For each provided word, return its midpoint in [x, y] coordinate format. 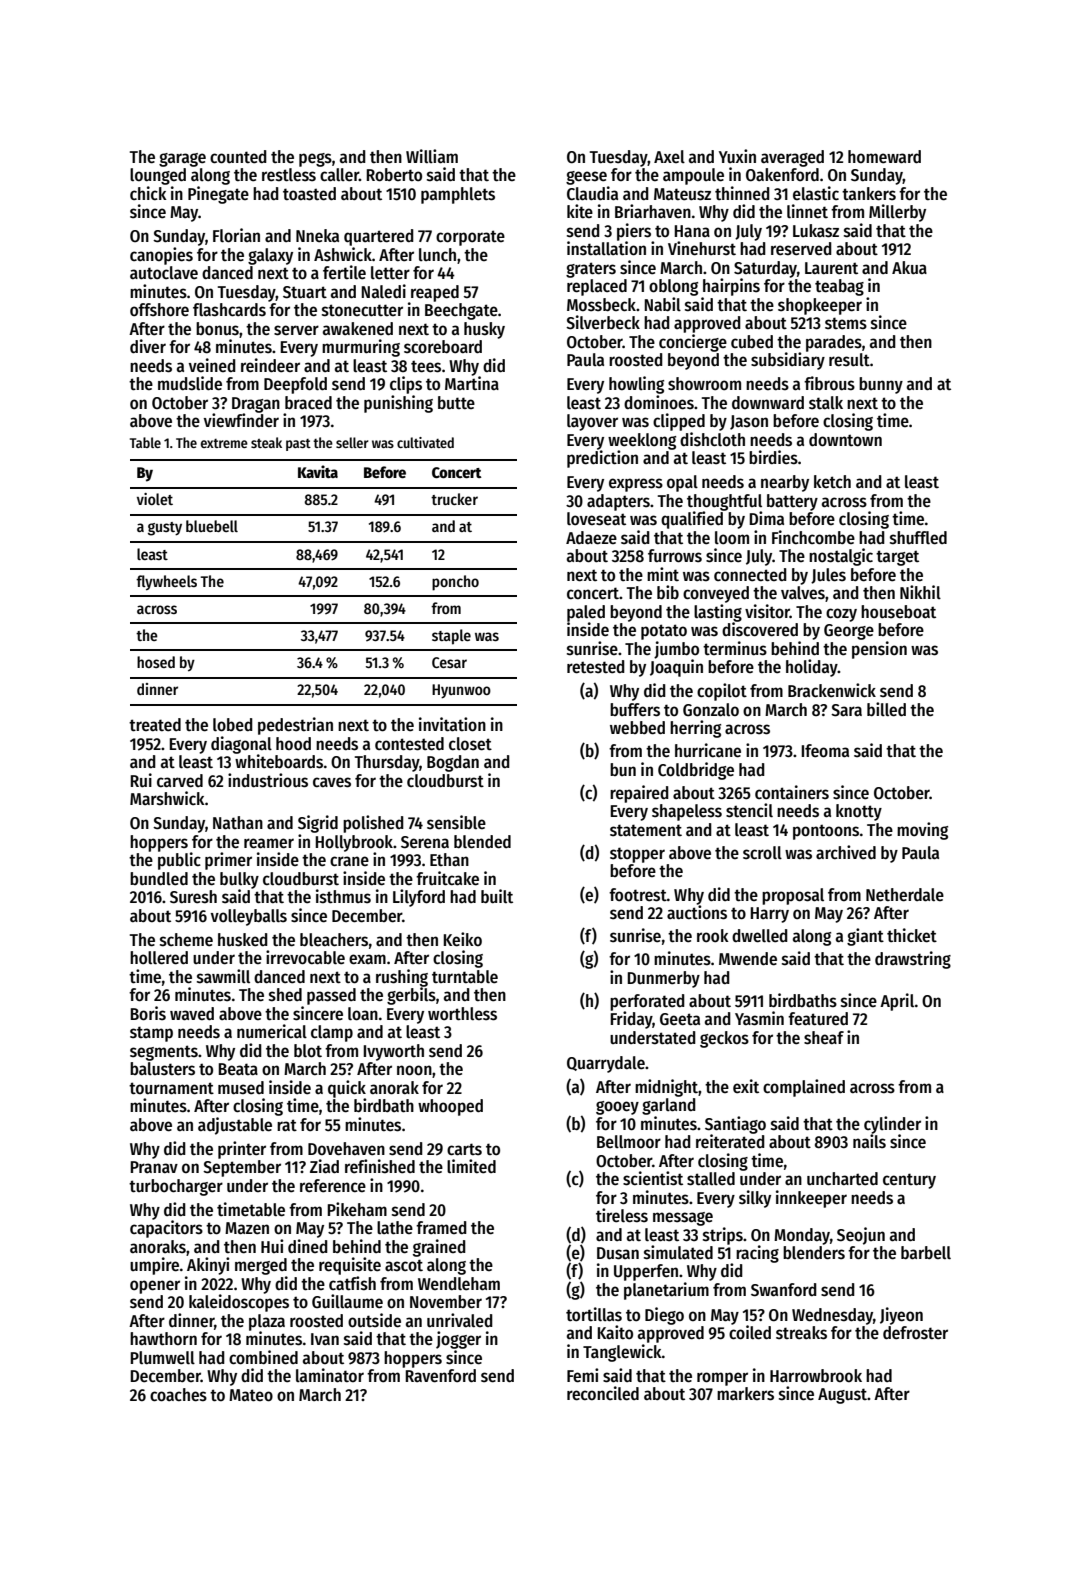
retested [596, 667]
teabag [839, 287]
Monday [802, 1236]
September [242, 1168]
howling [636, 385]
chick [148, 193]
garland [669, 1106]
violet [155, 499]
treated [155, 725]
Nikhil [920, 592]
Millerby [897, 213]
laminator [330, 1375]
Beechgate [461, 311]
